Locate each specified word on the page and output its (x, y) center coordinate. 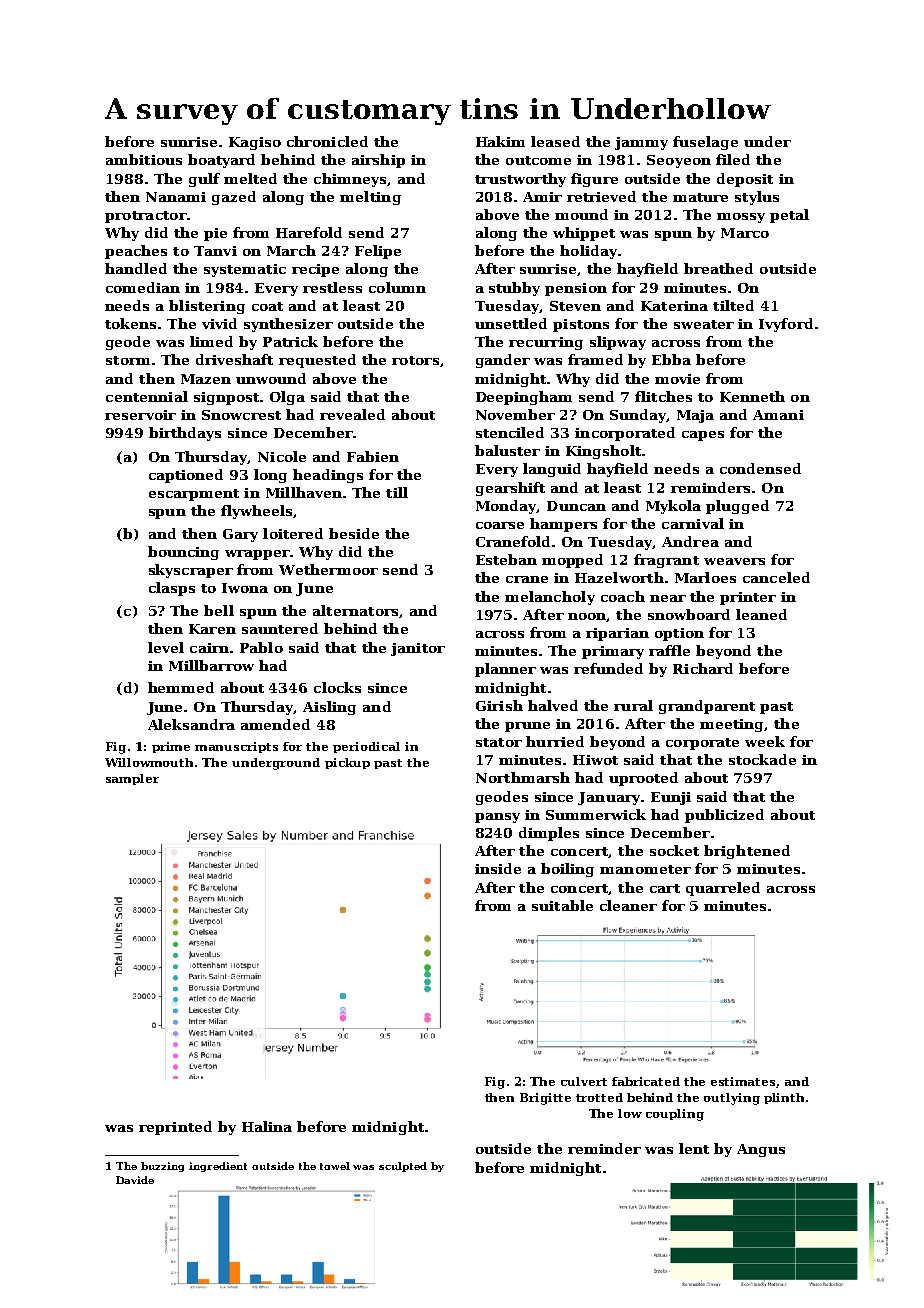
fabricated (646, 1081)
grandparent (707, 707)
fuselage (705, 143)
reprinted (175, 1128)
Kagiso (255, 143)
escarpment (194, 495)
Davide (135, 1180)
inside (498, 868)
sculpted (403, 1167)
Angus (761, 1150)
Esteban (506, 559)
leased (555, 141)
